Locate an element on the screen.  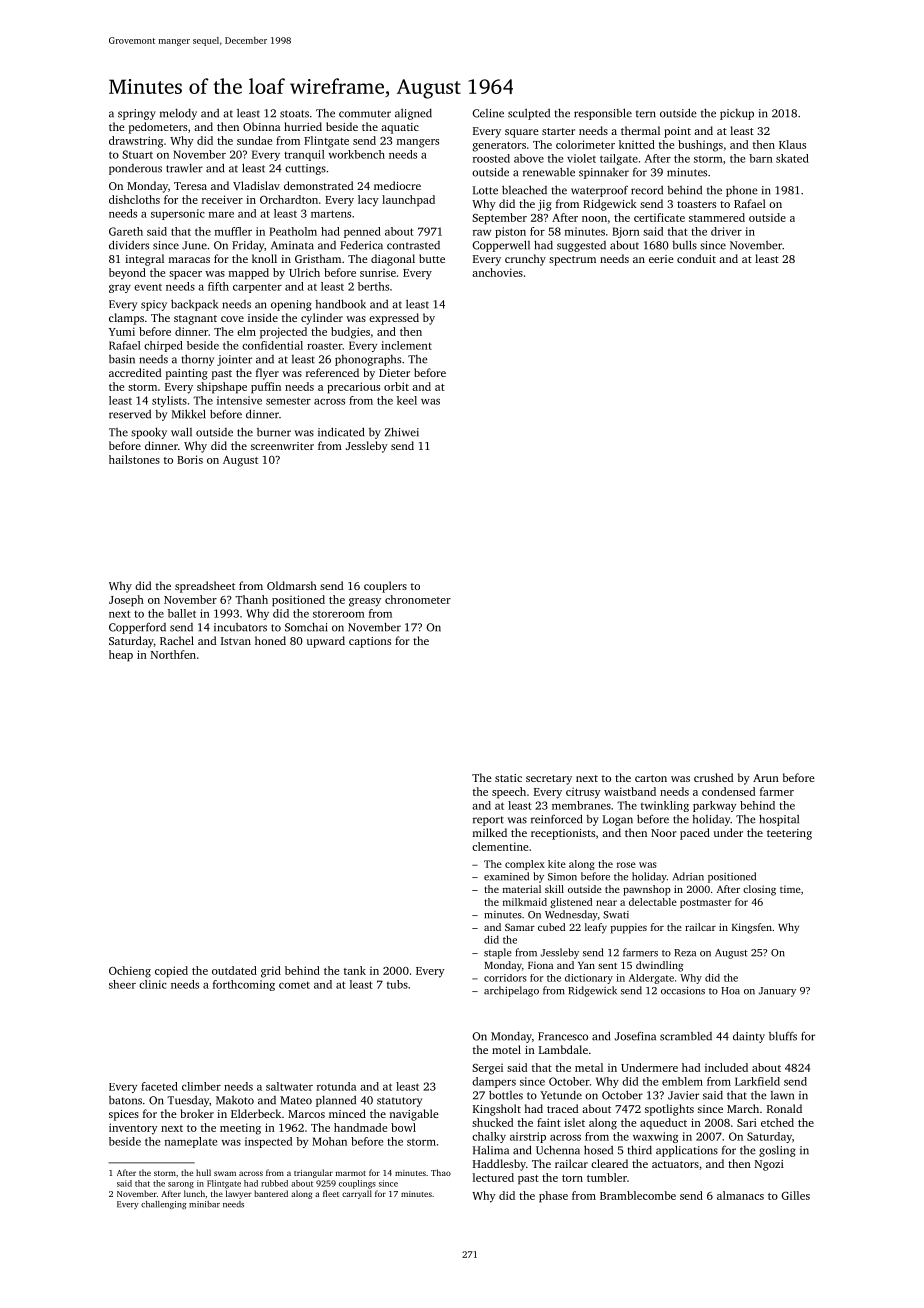
roosted is located at coordinates (491, 158).
